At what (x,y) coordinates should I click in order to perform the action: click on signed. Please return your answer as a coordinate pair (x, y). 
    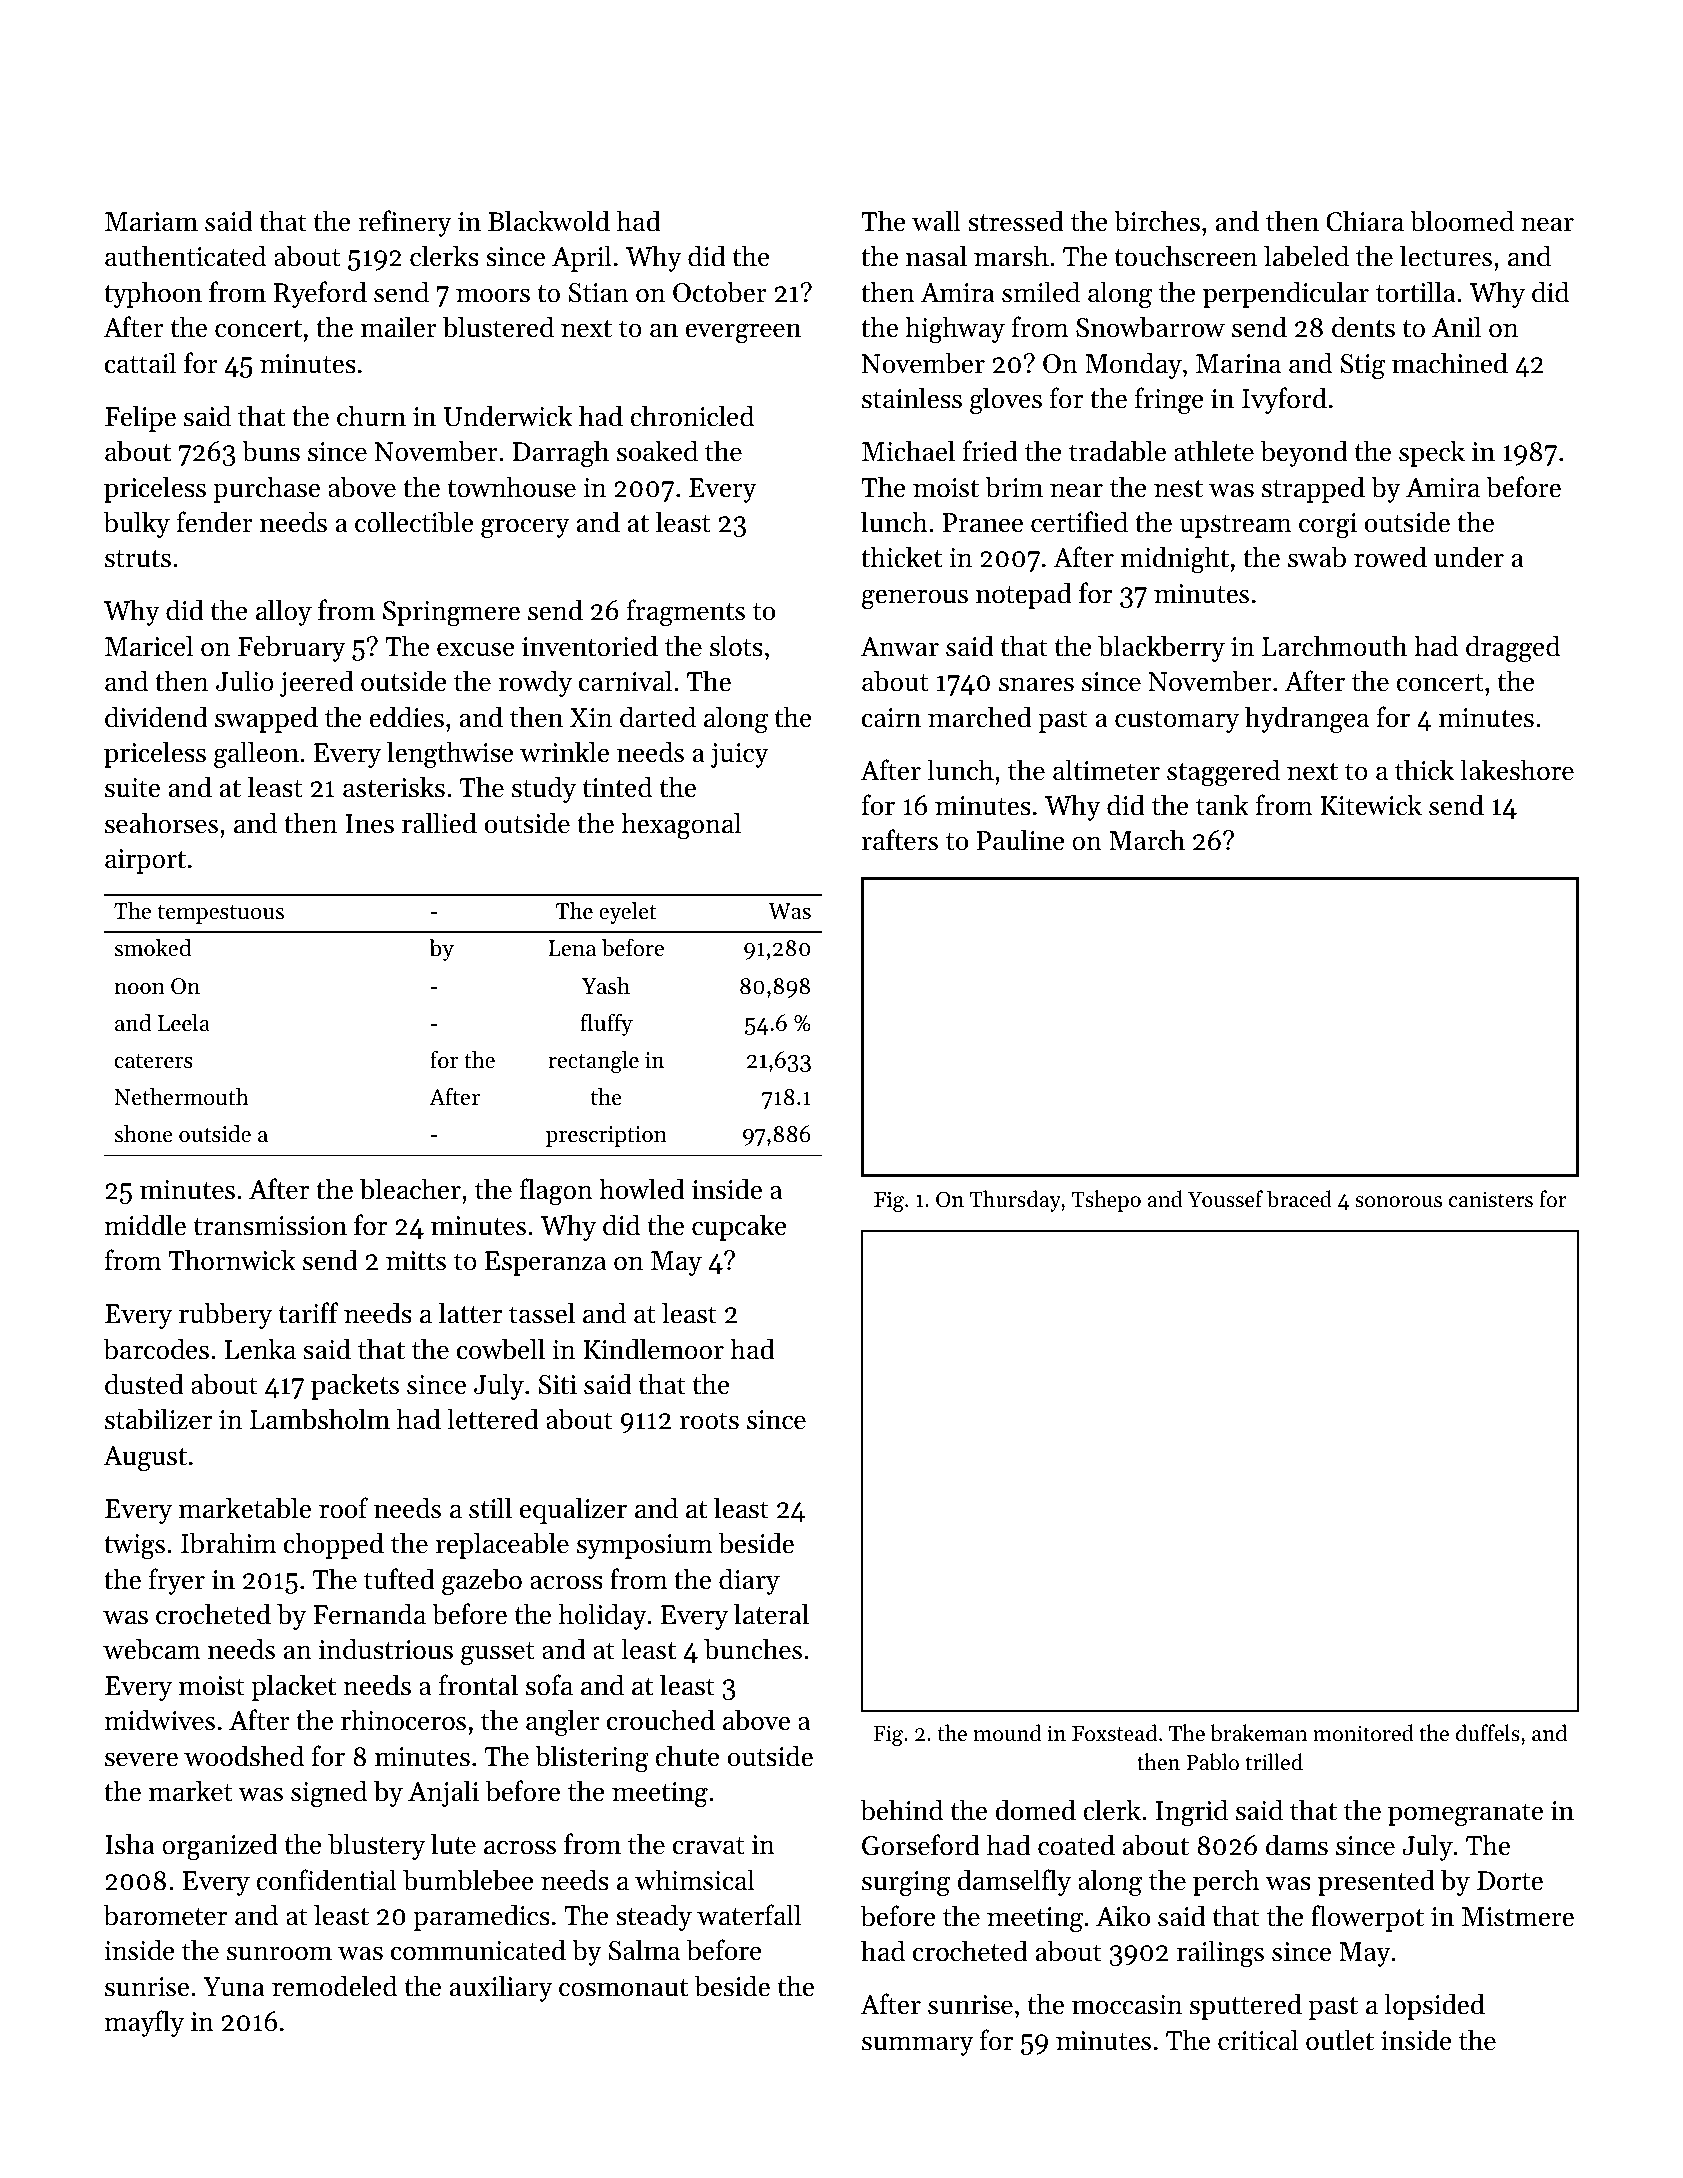
    Looking at the image, I should click on (329, 1794).
